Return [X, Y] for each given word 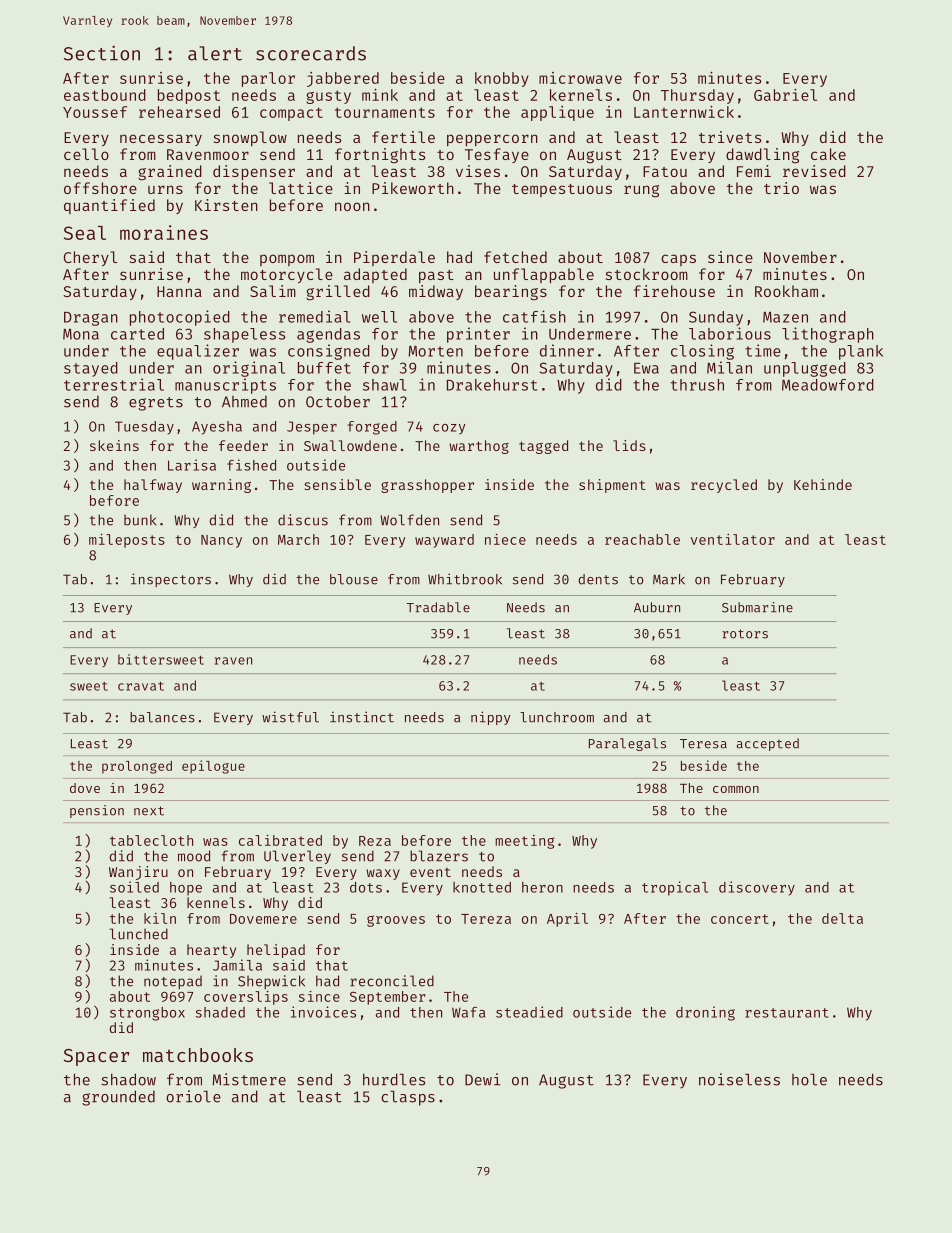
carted [137, 334]
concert [740, 919]
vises [478, 171]
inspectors [171, 580]
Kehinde [823, 484]
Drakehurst [492, 385]
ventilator [733, 539]
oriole [193, 1096]
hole [809, 1079]
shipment [612, 486]
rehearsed [179, 112]
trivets [730, 137]
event [430, 872]
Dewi [482, 1079]
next [149, 811]
